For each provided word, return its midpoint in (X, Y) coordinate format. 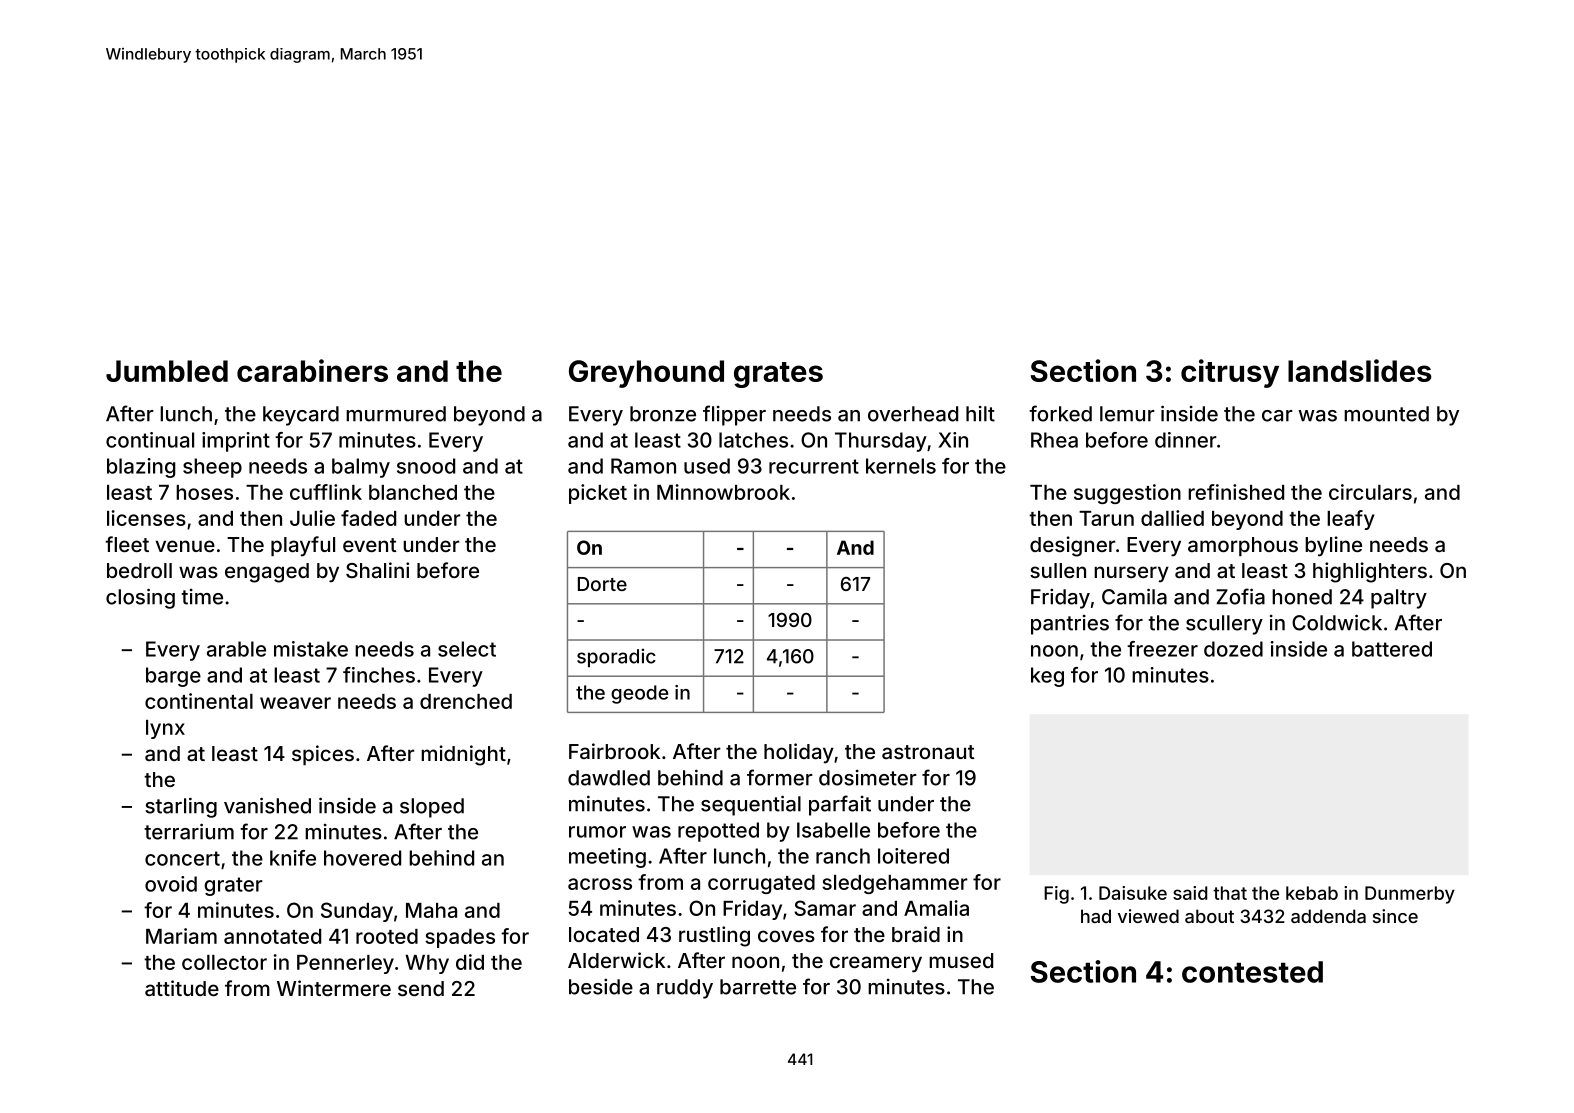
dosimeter (868, 778)
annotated (272, 936)
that (1230, 893)
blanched (413, 492)
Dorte (602, 584)
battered (1392, 649)
